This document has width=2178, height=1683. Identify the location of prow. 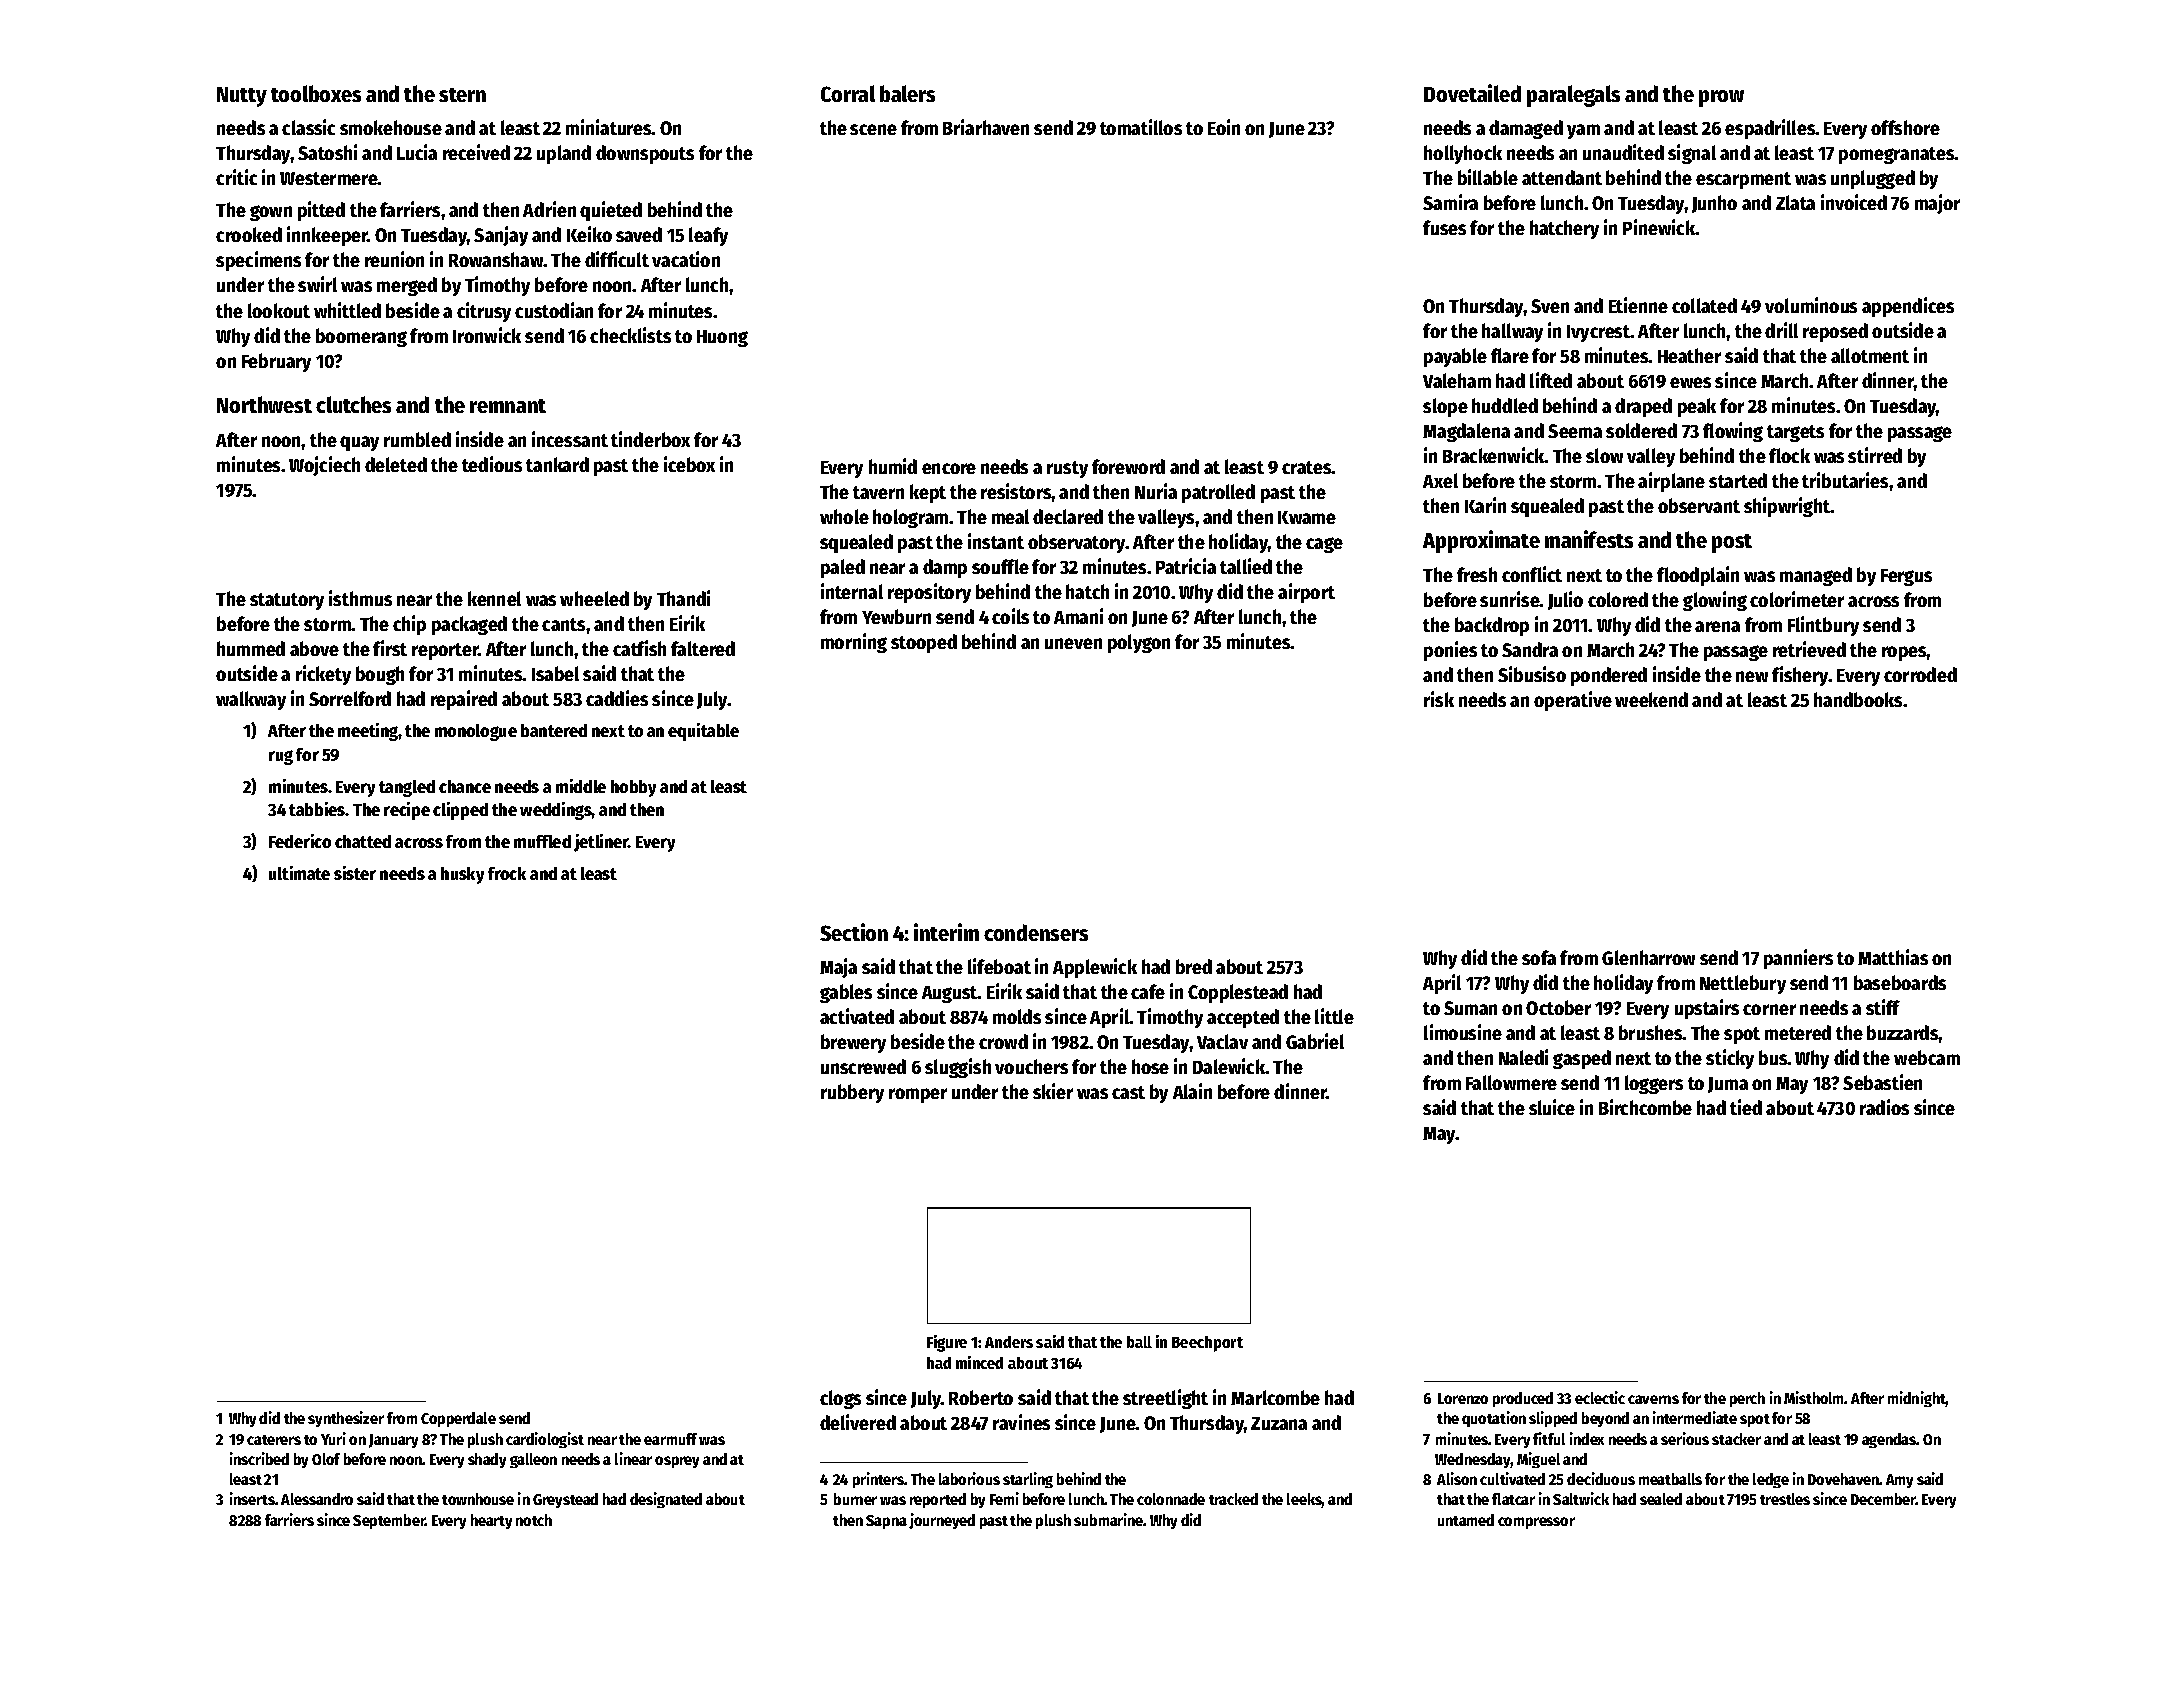
(1721, 98).
